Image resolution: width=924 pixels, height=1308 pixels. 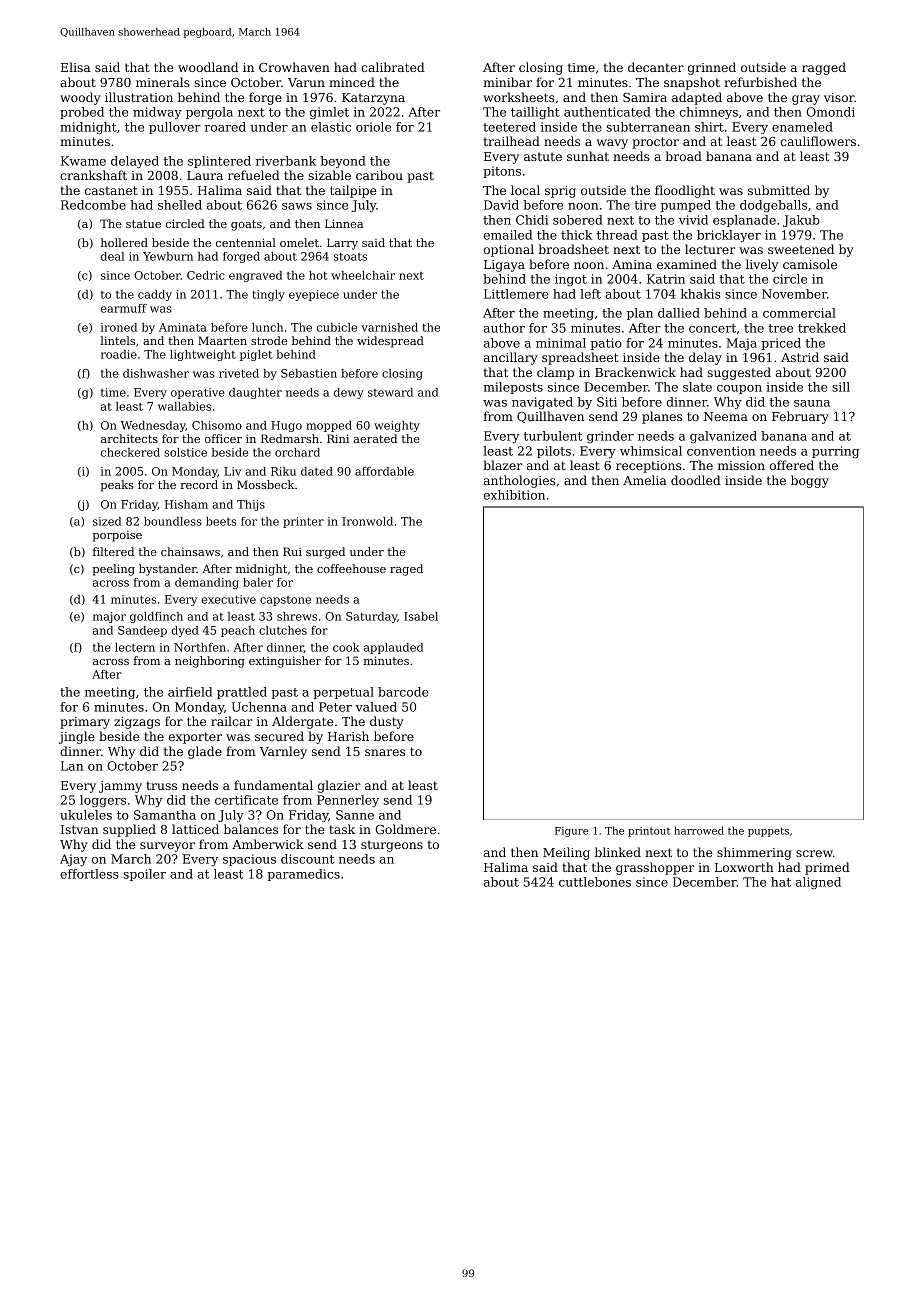 What do you see at coordinates (800, 417) in the screenshot?
I see `February` at bounding box center [800, 417].
